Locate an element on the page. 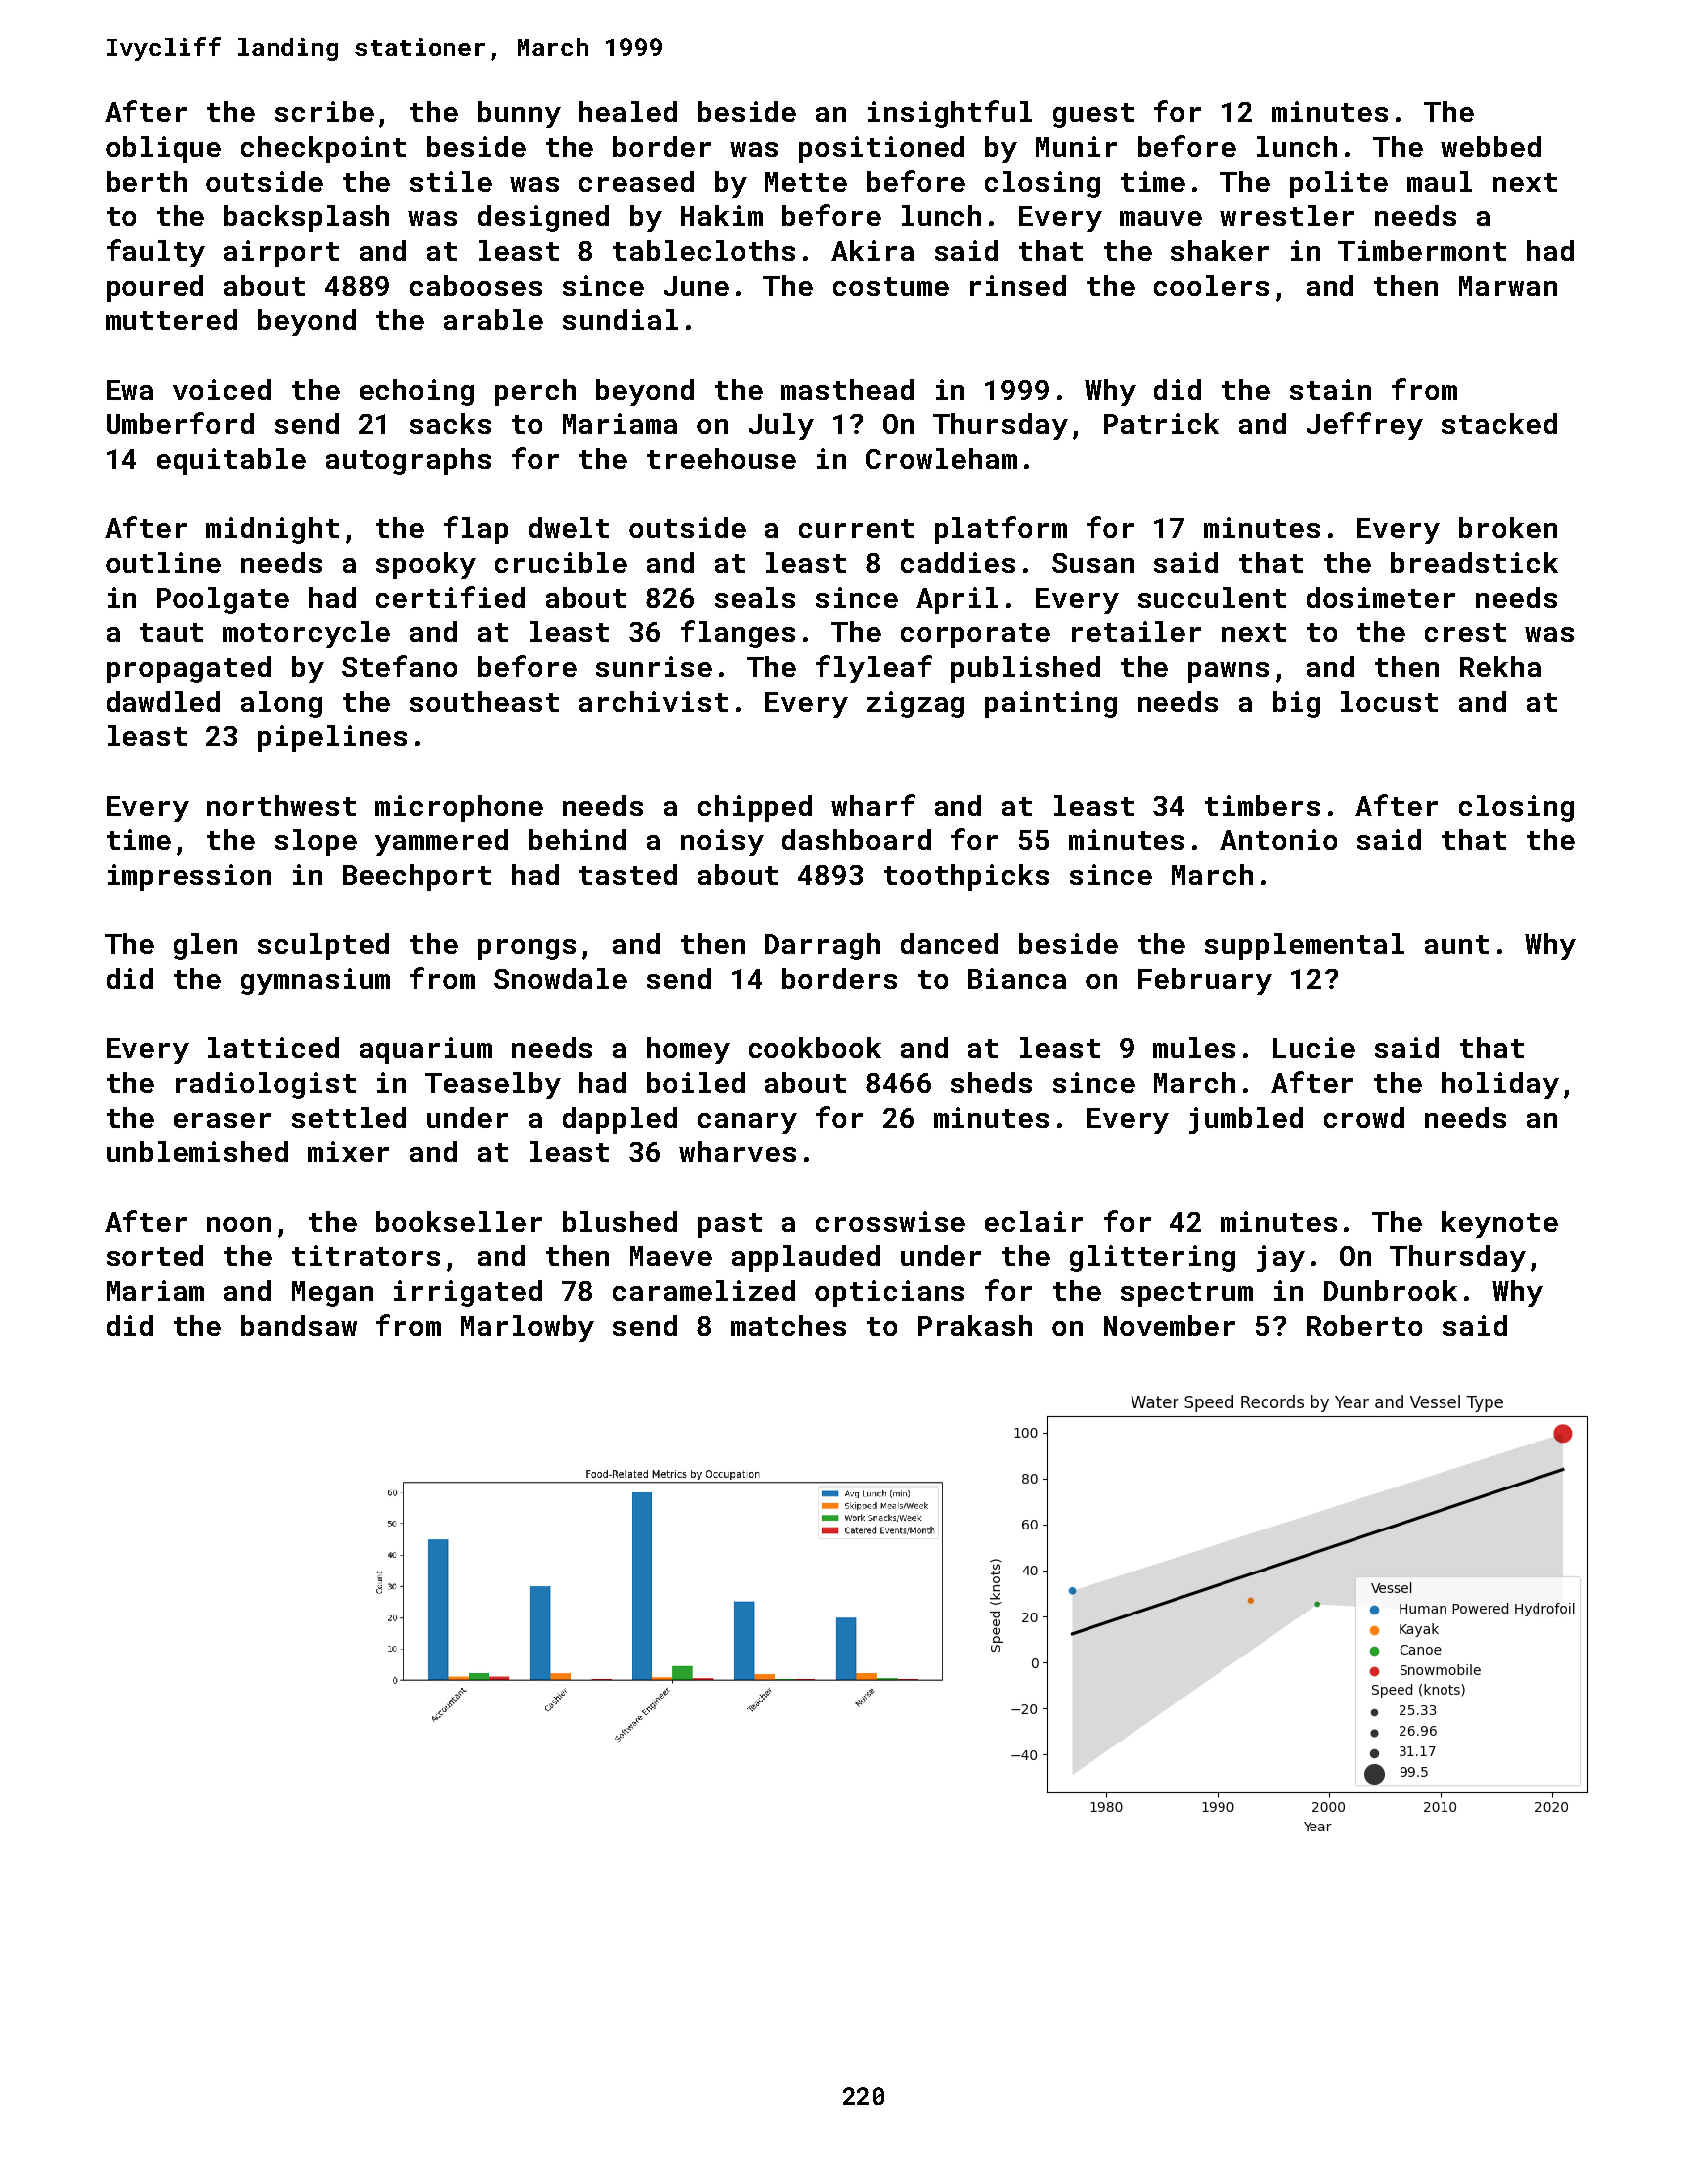 The image size is (1683, 2178). bandsaw is located at coordinates (299, 1325).
